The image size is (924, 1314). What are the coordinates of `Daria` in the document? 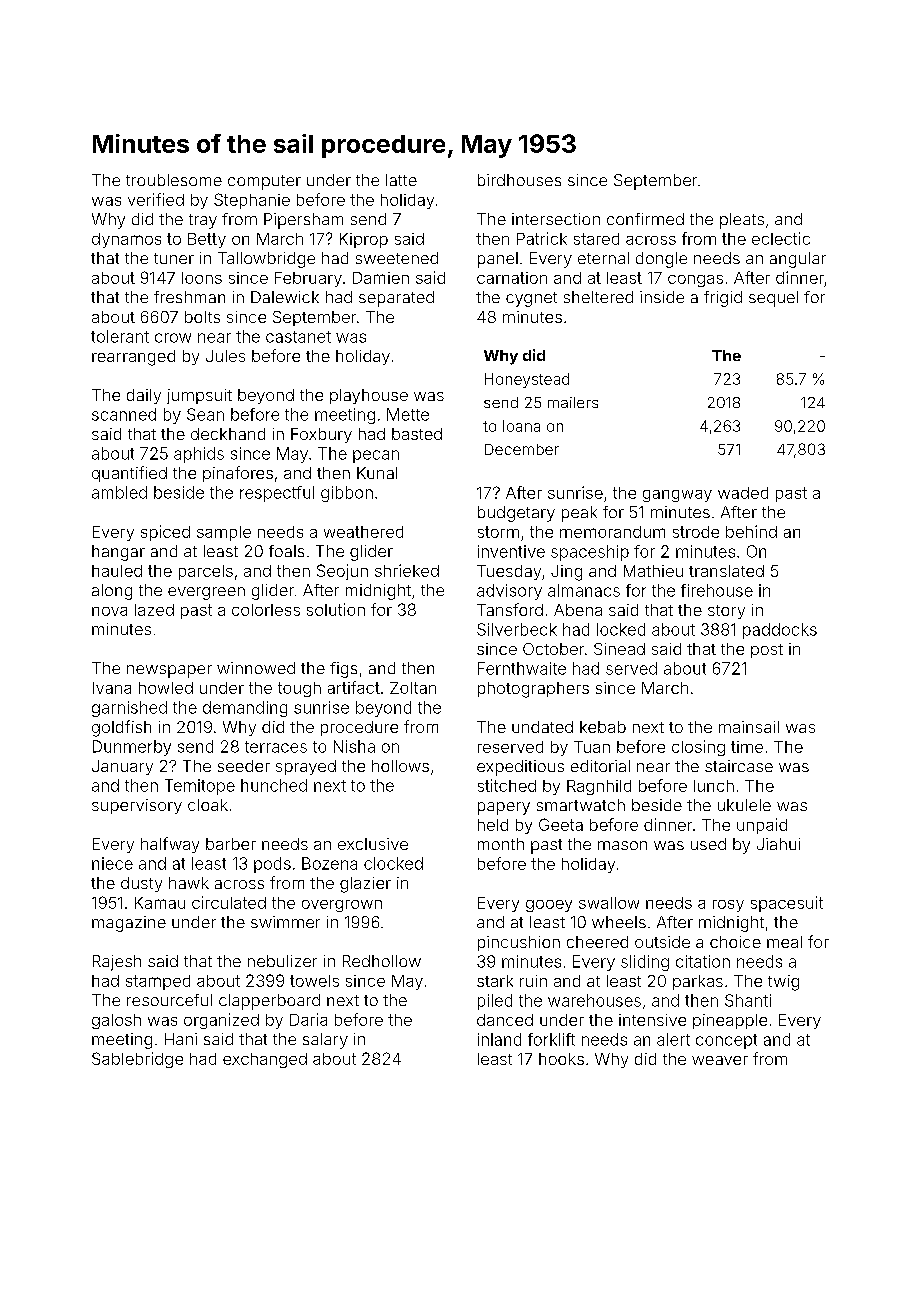 It's located at (308, 1019).
